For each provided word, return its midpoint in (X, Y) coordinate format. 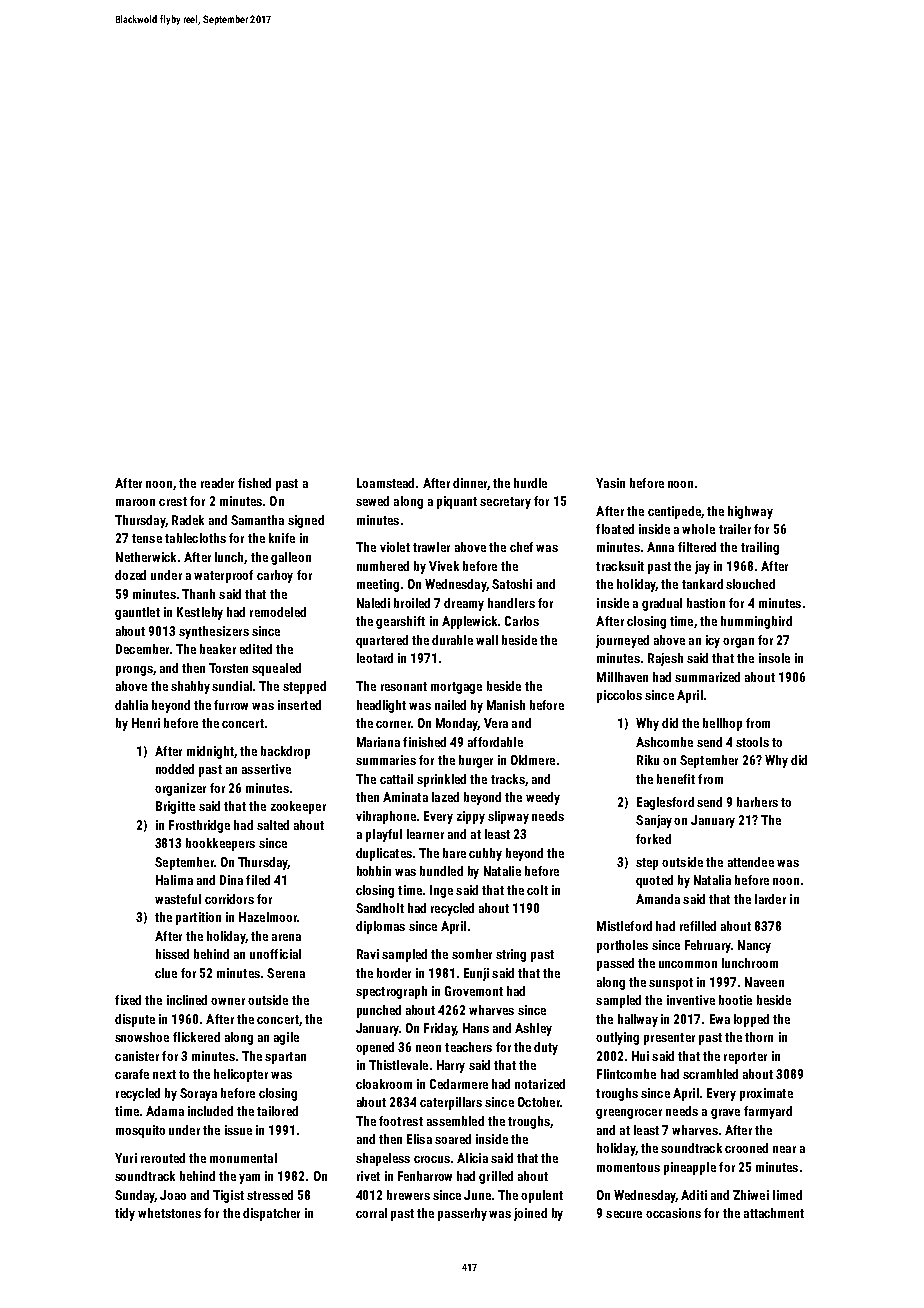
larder (770, 899)
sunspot (671, 984)
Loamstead (385, 483)
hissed (172, 954)
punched (379, 1011)
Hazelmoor (268, 917)
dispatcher (271, 1214)
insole (774, 658)
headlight (381, 706)
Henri (146, 723)
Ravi (368, 954)
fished (254, 483)
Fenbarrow (425, 1176)
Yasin (610, 483)
